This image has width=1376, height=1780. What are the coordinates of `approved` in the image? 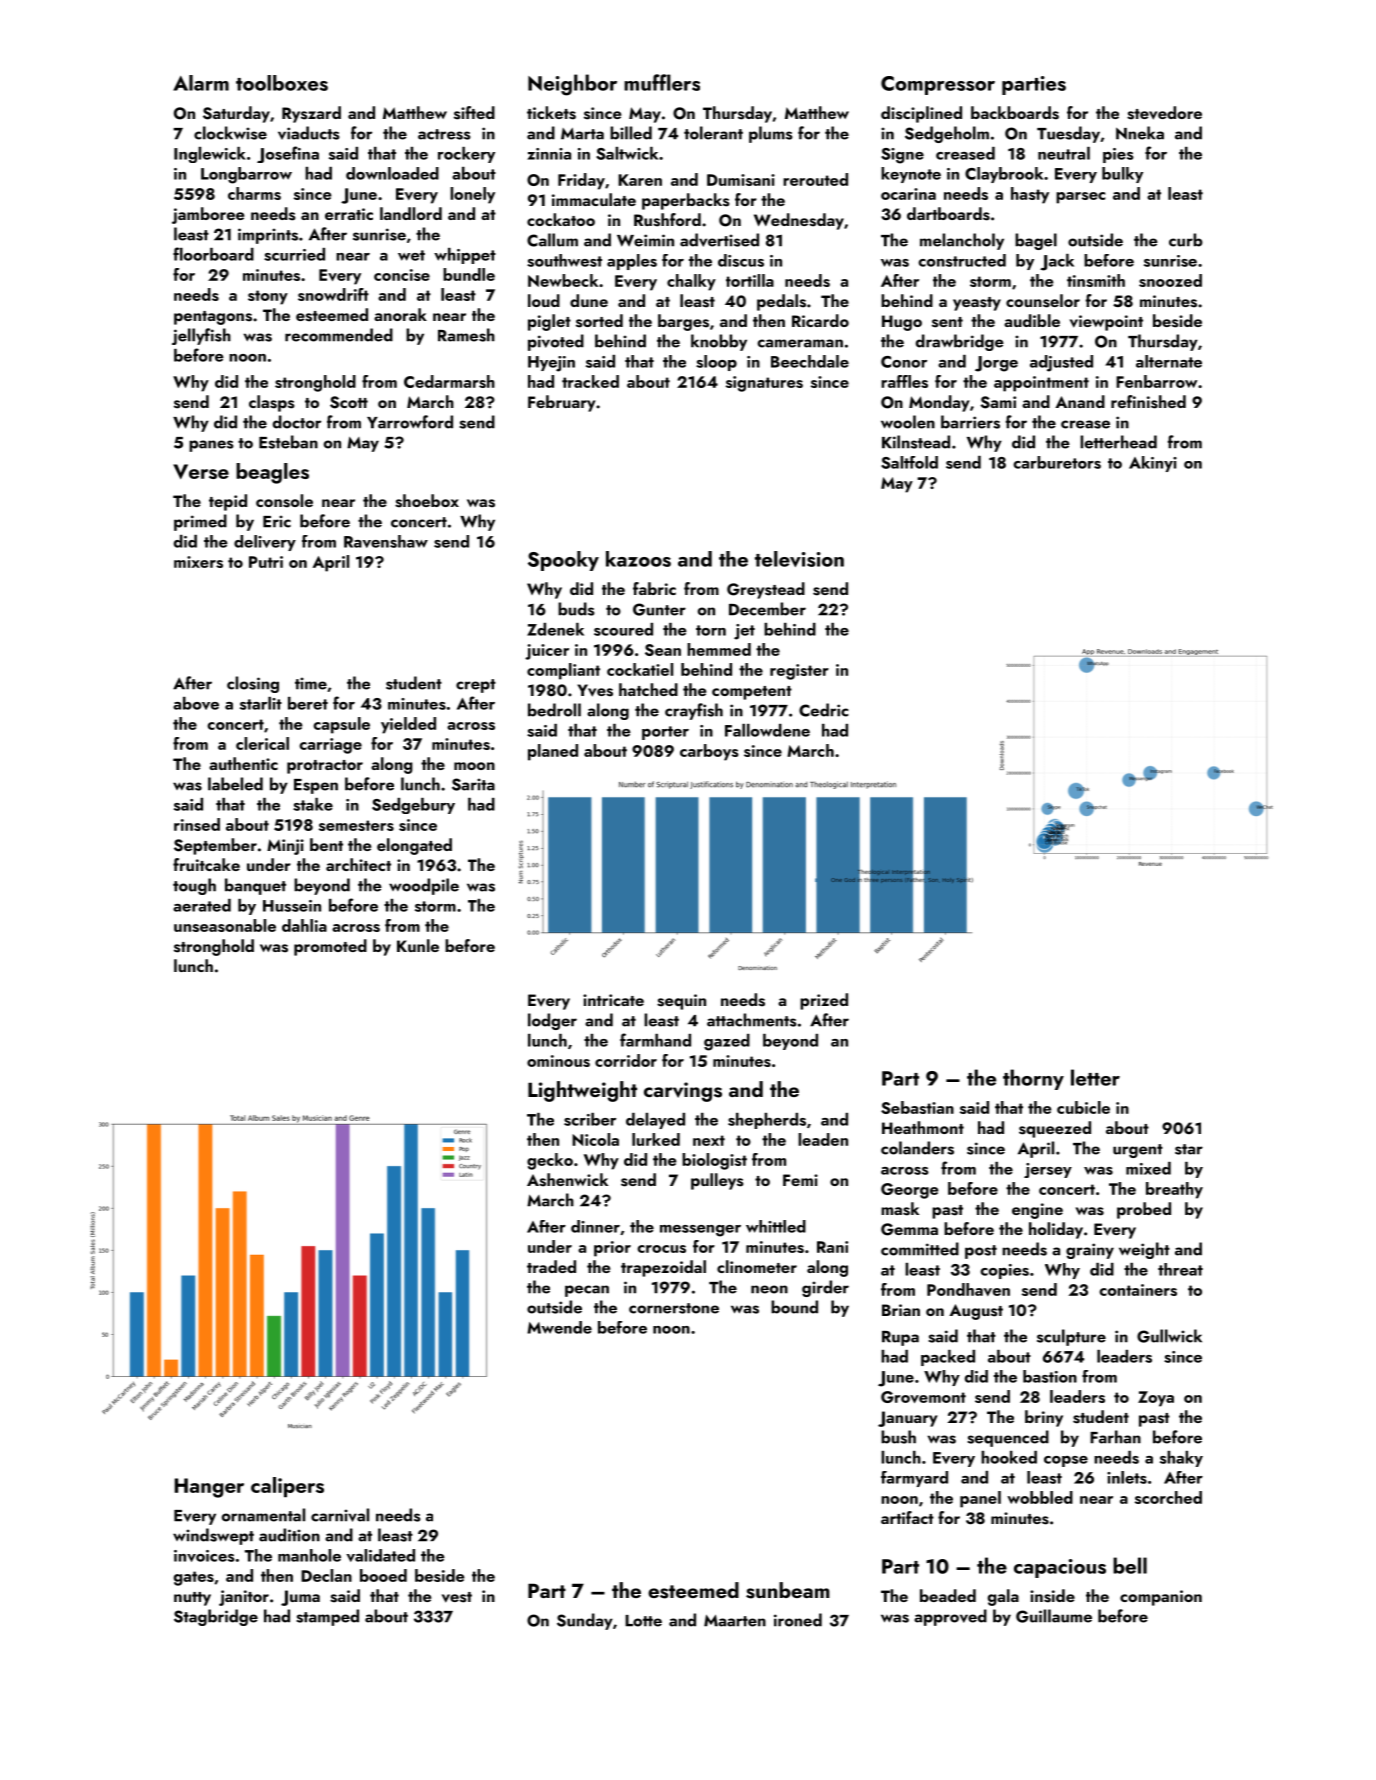 It's located at (950, 1617).
